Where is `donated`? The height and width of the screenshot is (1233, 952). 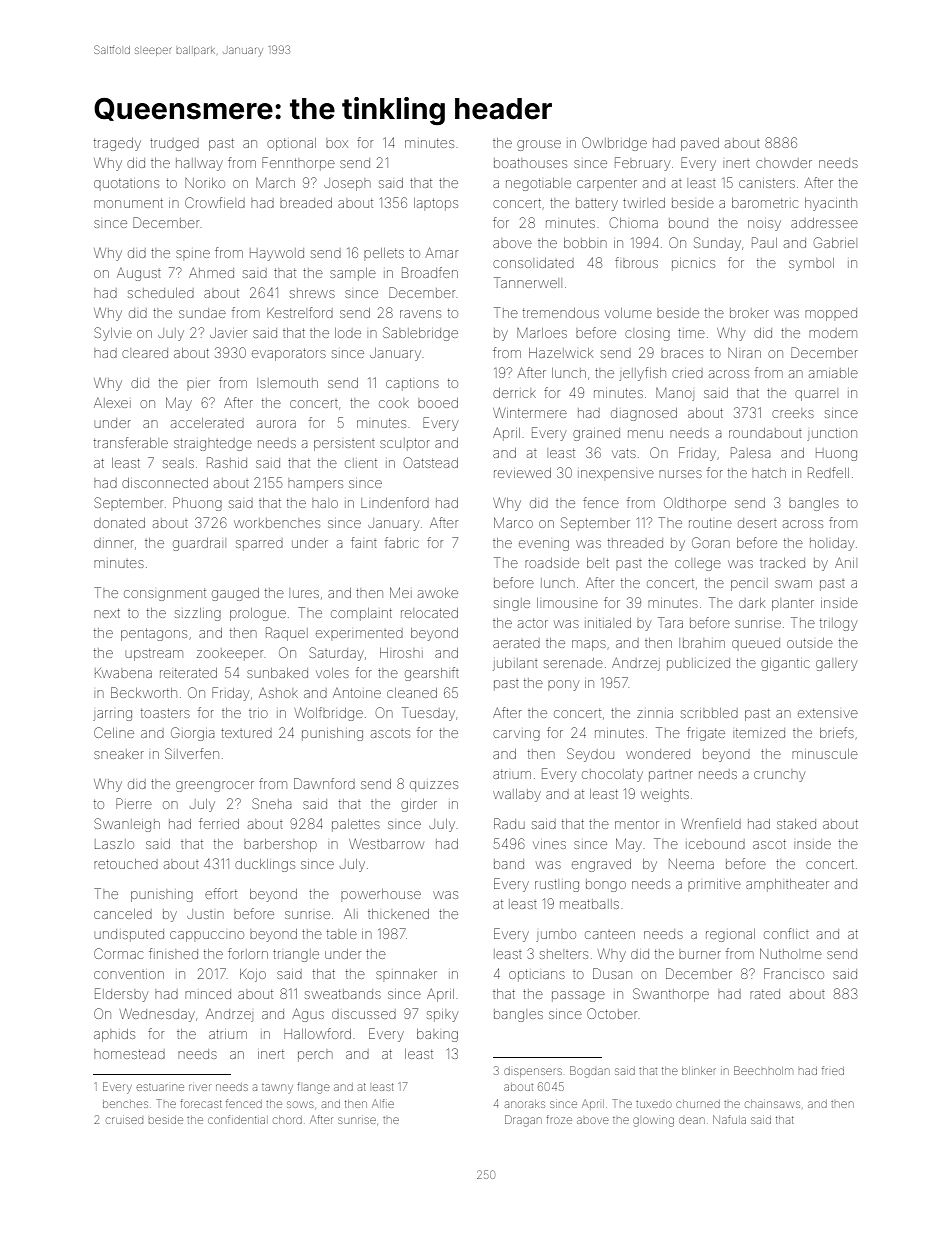 donated is located at coordinates (119, 523).
